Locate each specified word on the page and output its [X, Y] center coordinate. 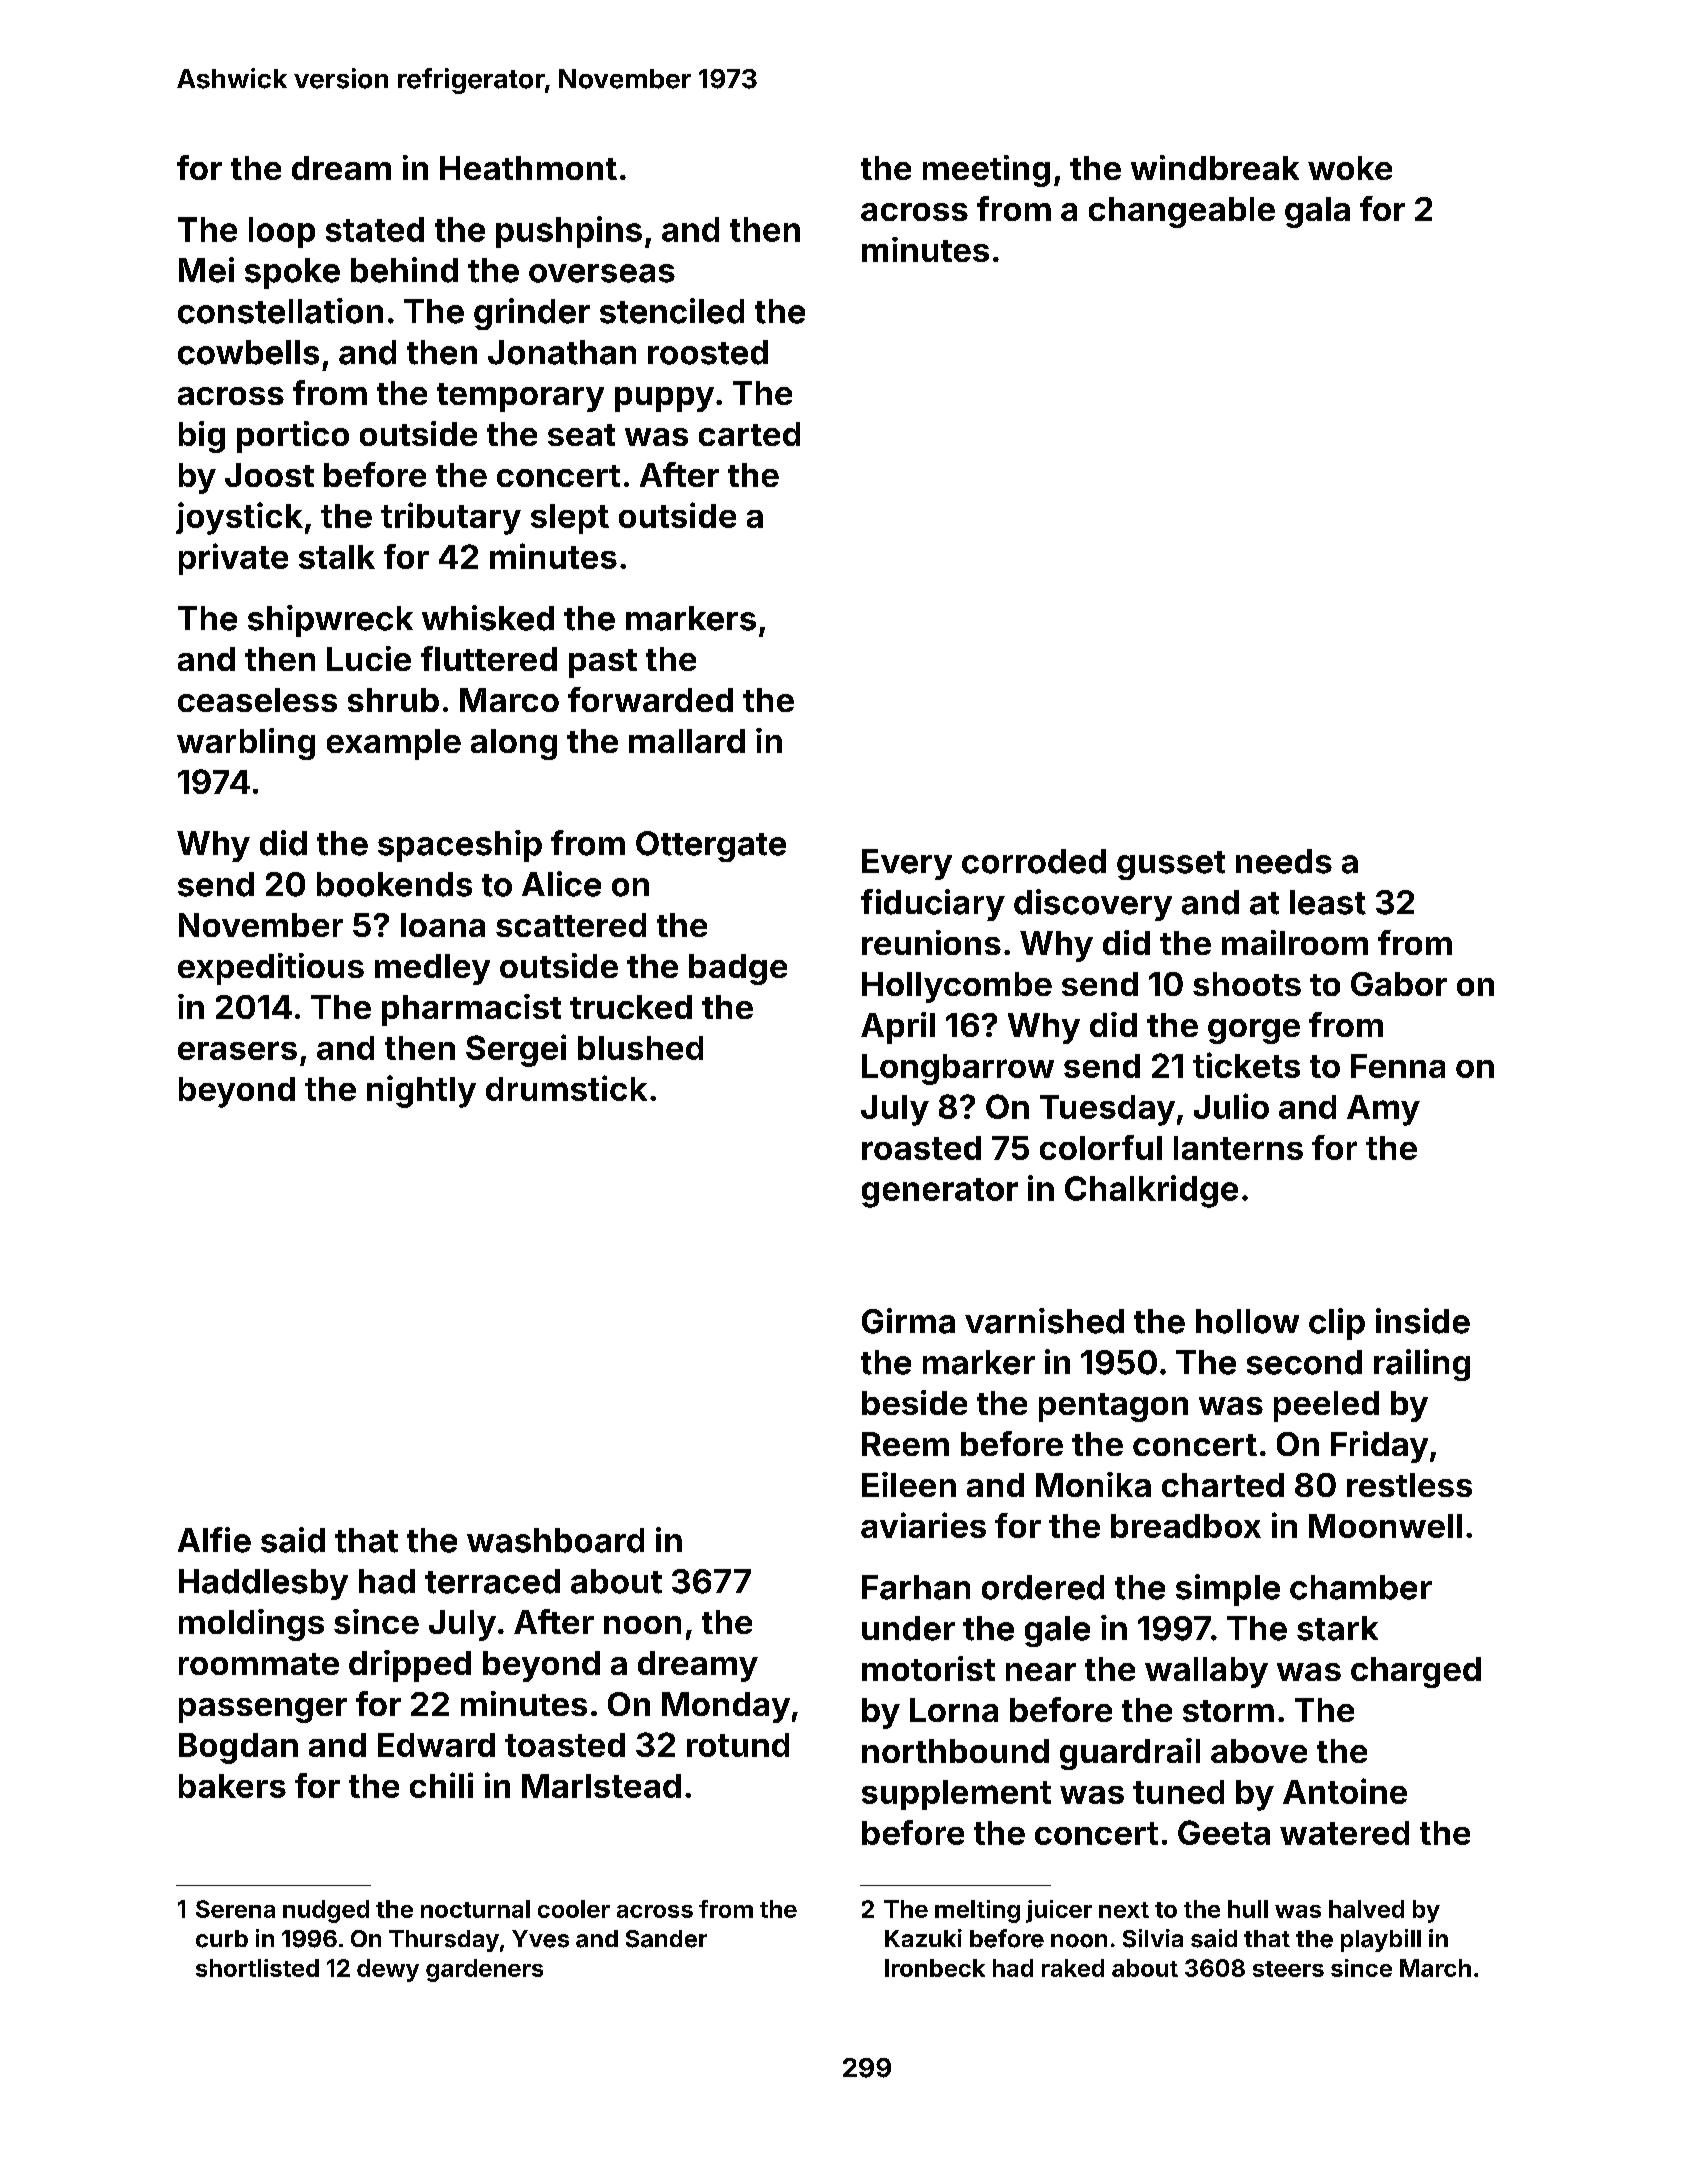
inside [1423, 1321]
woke [1350, 168]
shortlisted [257, 1968]
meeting [986, 171]
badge [738, 969]
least [1328, 902]
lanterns [1238, 1148]
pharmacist [471, 1010]
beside [914, 1402]
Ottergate [711, 846]
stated [375, 229]
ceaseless [257, 700]
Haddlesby [263, 1584]
